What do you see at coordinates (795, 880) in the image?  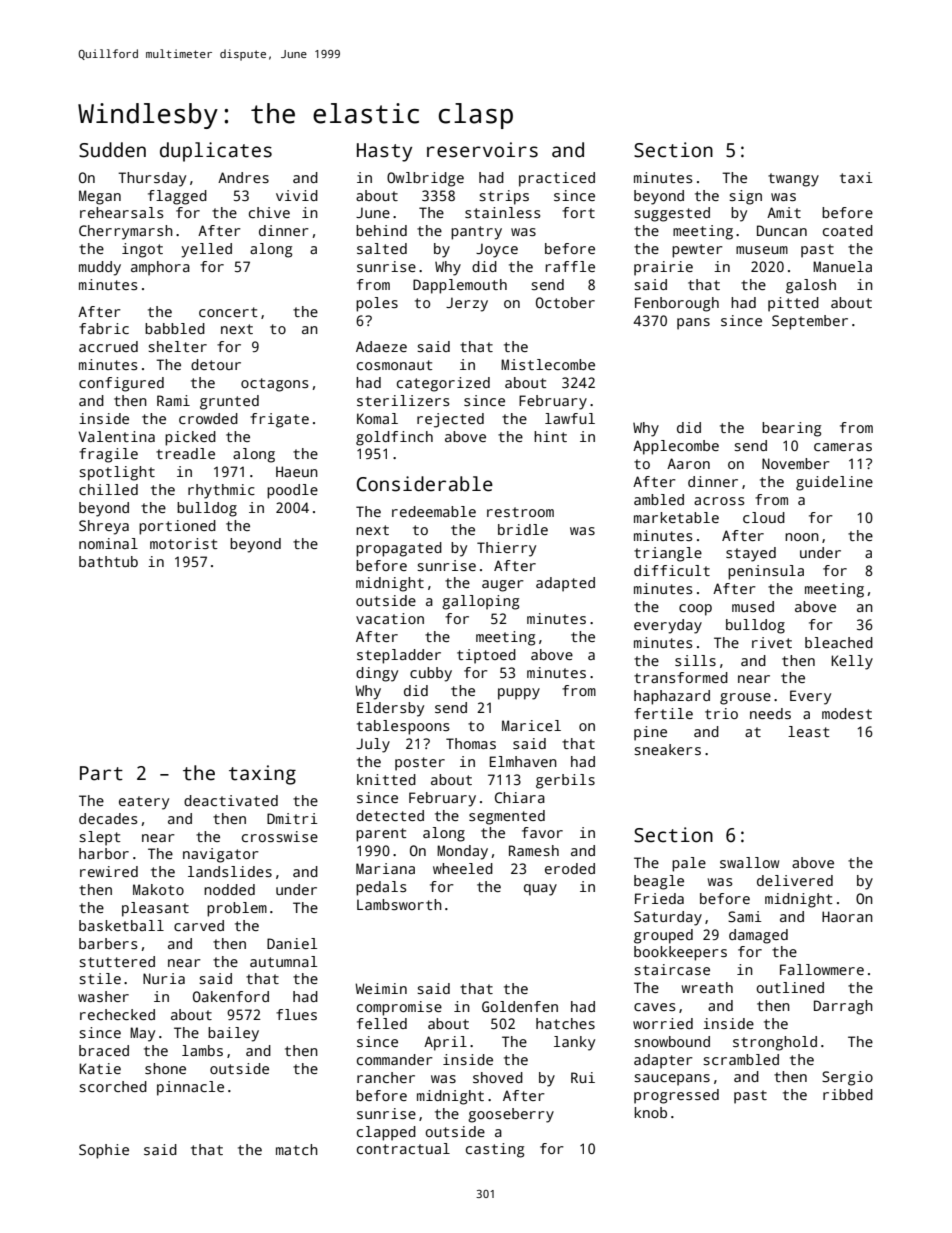 I see `delivered` at bounding box center [795, 880].
